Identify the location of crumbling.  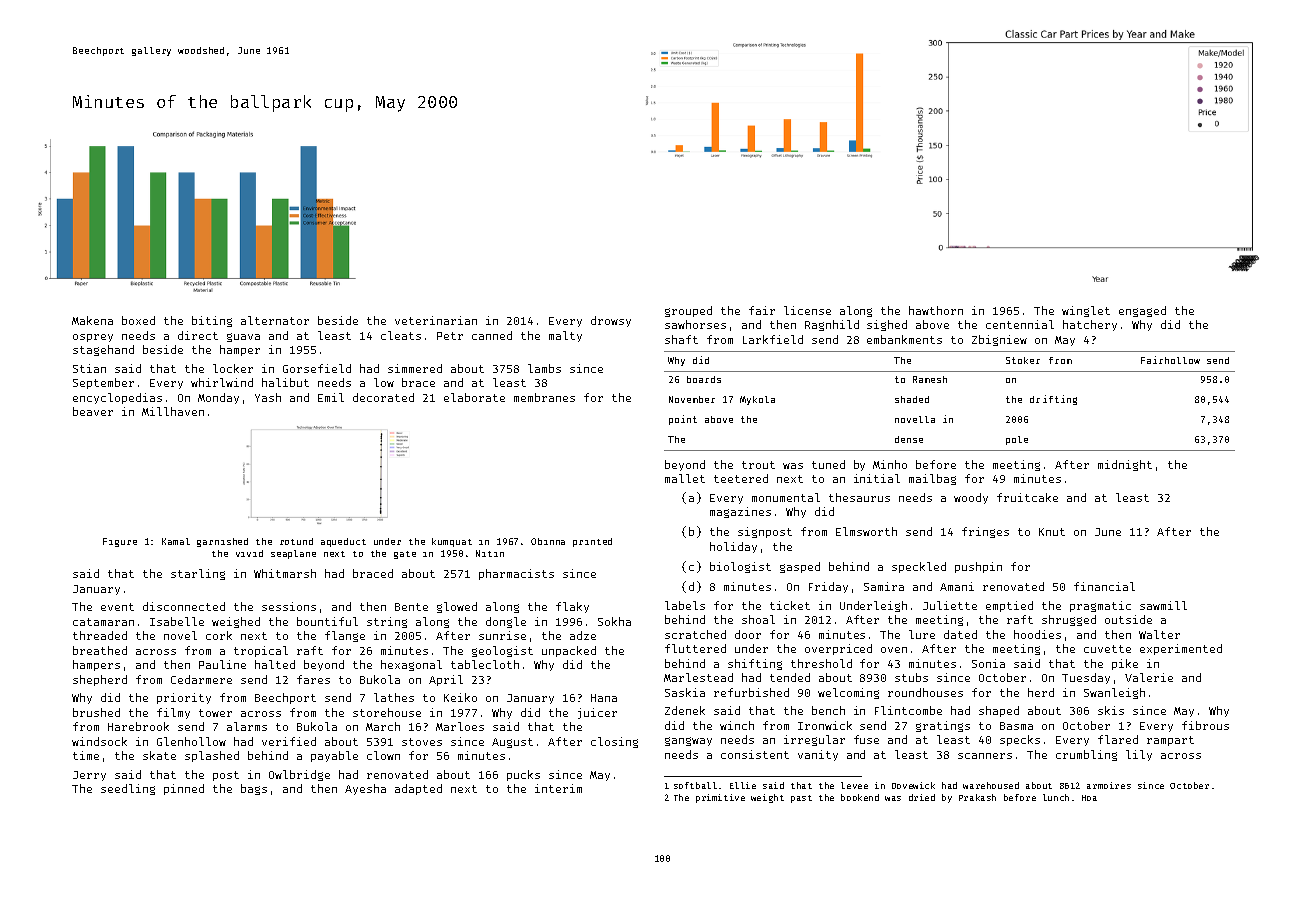
(1086, 755).
